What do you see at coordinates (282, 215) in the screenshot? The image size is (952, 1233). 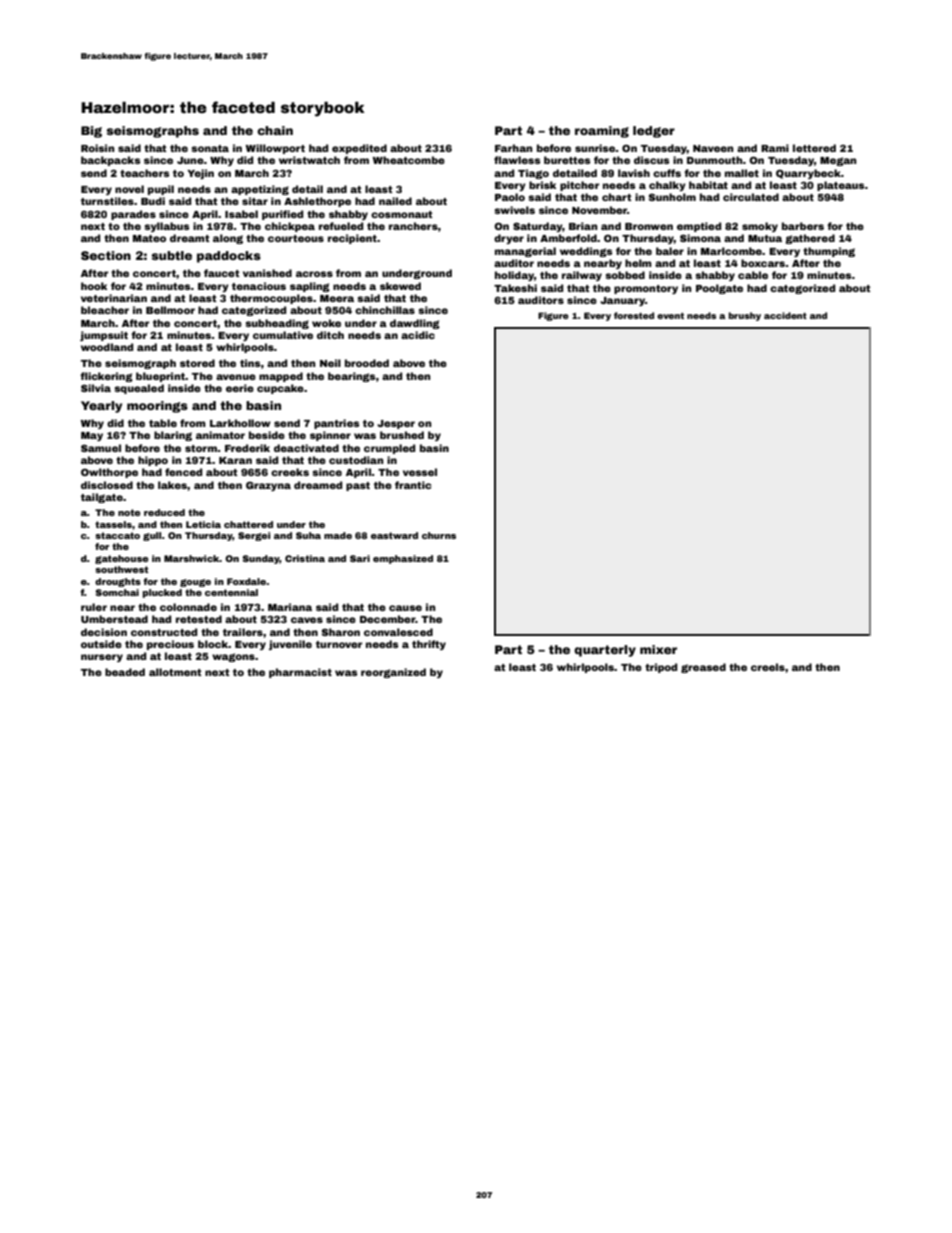 I see `purified` at bounding box center [282, 215].
